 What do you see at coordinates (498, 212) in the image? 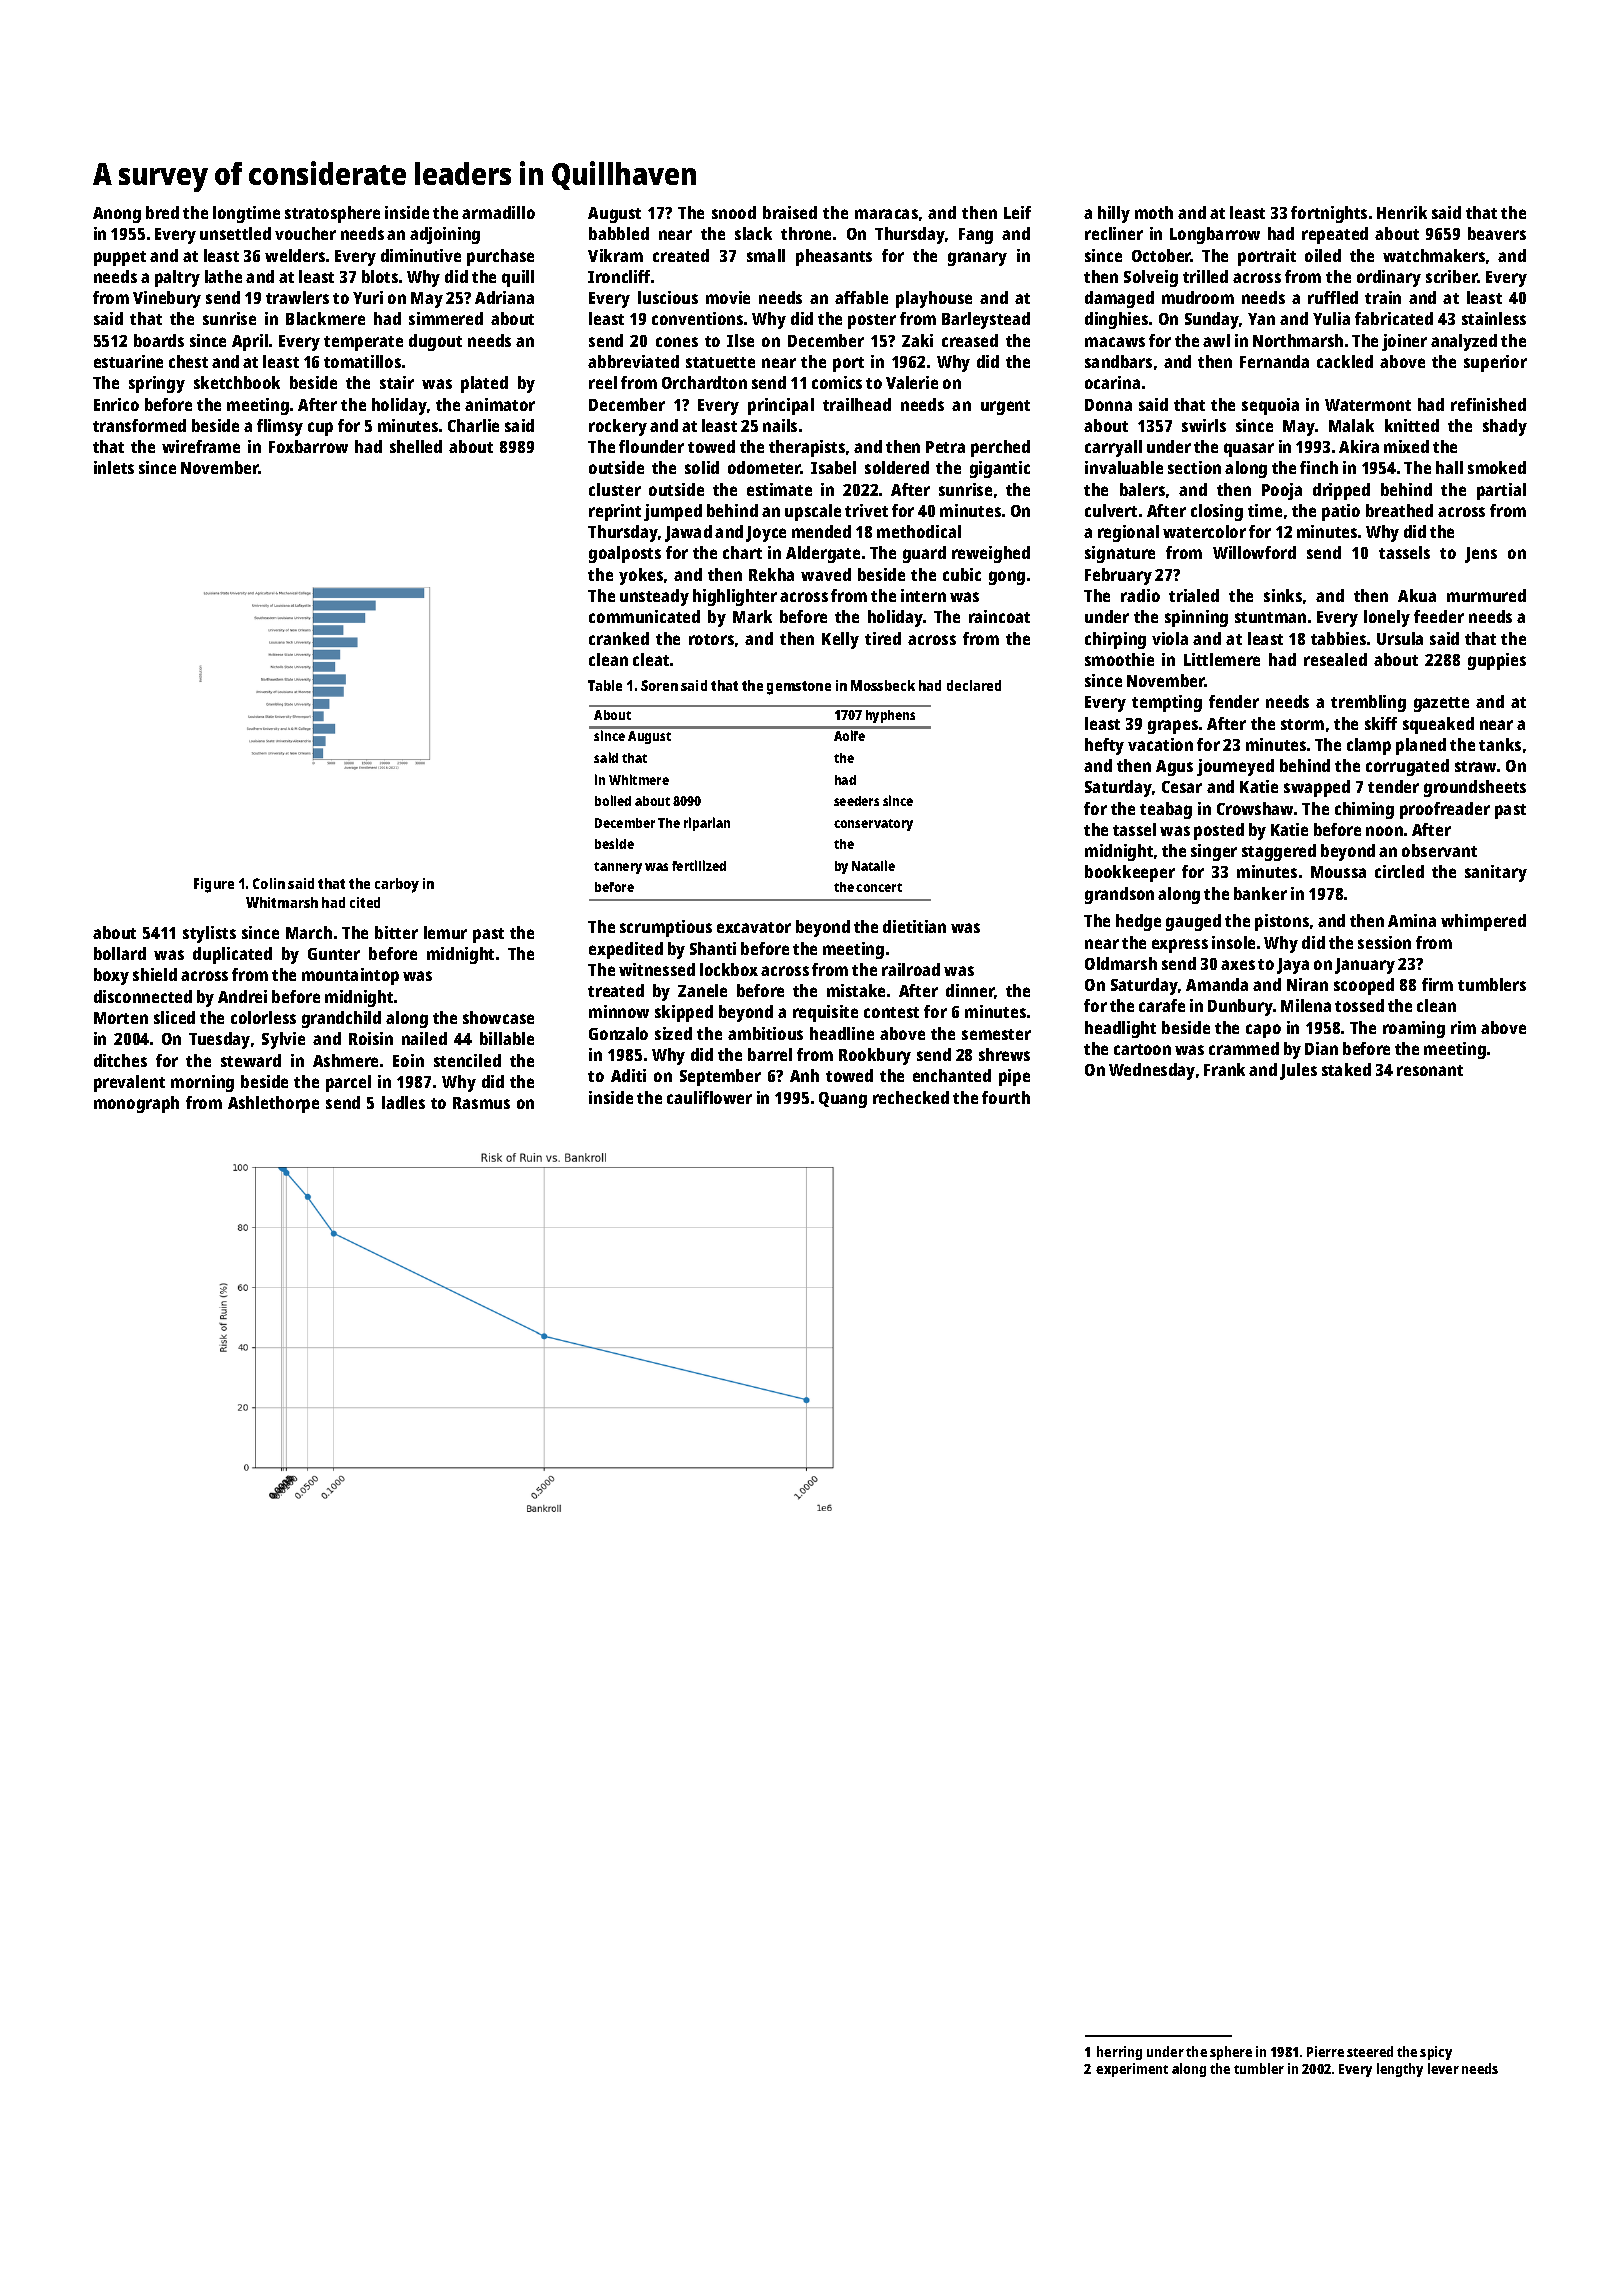
I see `armadillo` at bounding box center [498, 212].
